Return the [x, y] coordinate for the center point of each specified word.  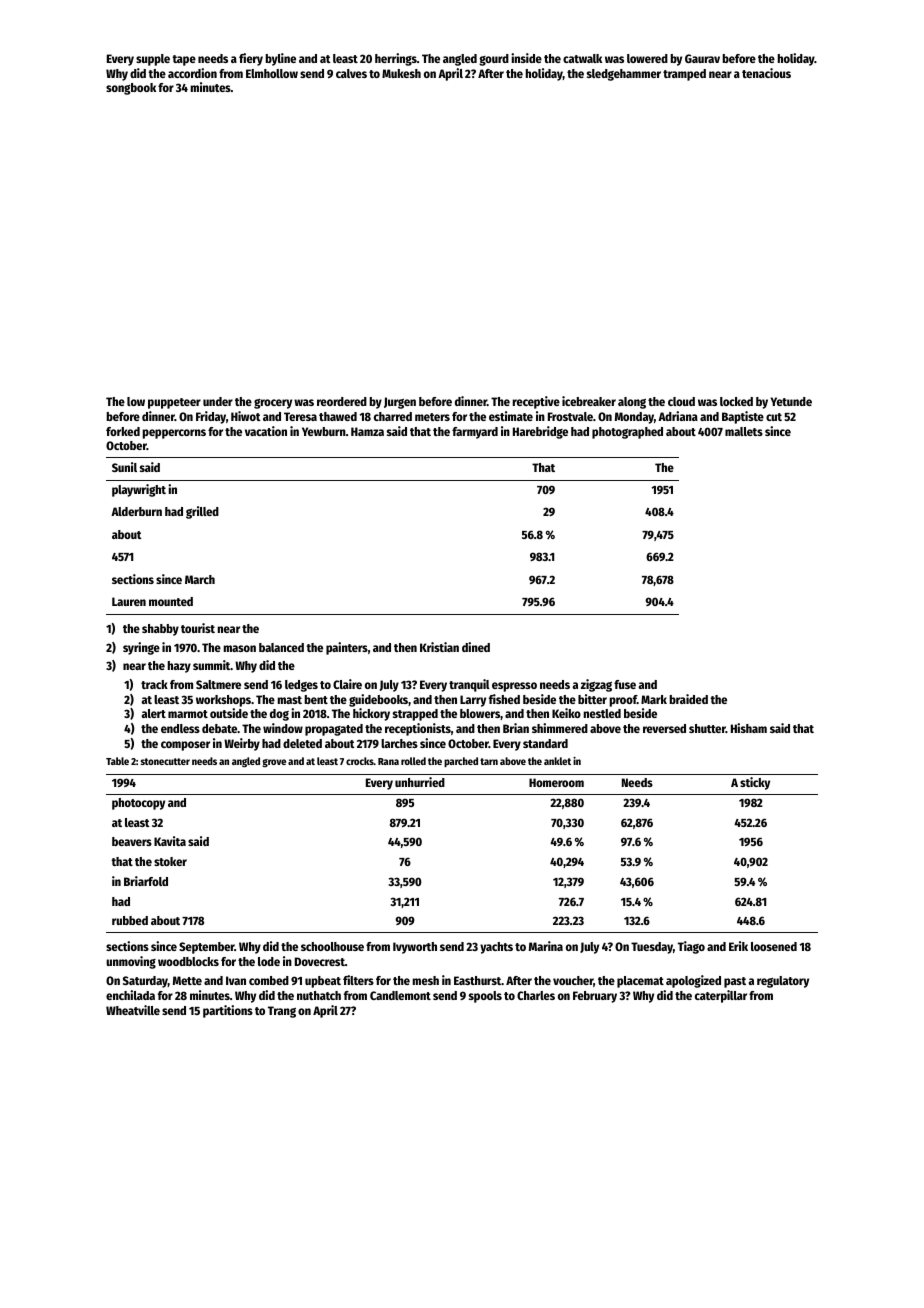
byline [281, 59]
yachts [496, 948]
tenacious [766, 73]
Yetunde [791, 401]
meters [432, 417]
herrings [396, 59]
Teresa [300, 416]
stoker [170, 861]
